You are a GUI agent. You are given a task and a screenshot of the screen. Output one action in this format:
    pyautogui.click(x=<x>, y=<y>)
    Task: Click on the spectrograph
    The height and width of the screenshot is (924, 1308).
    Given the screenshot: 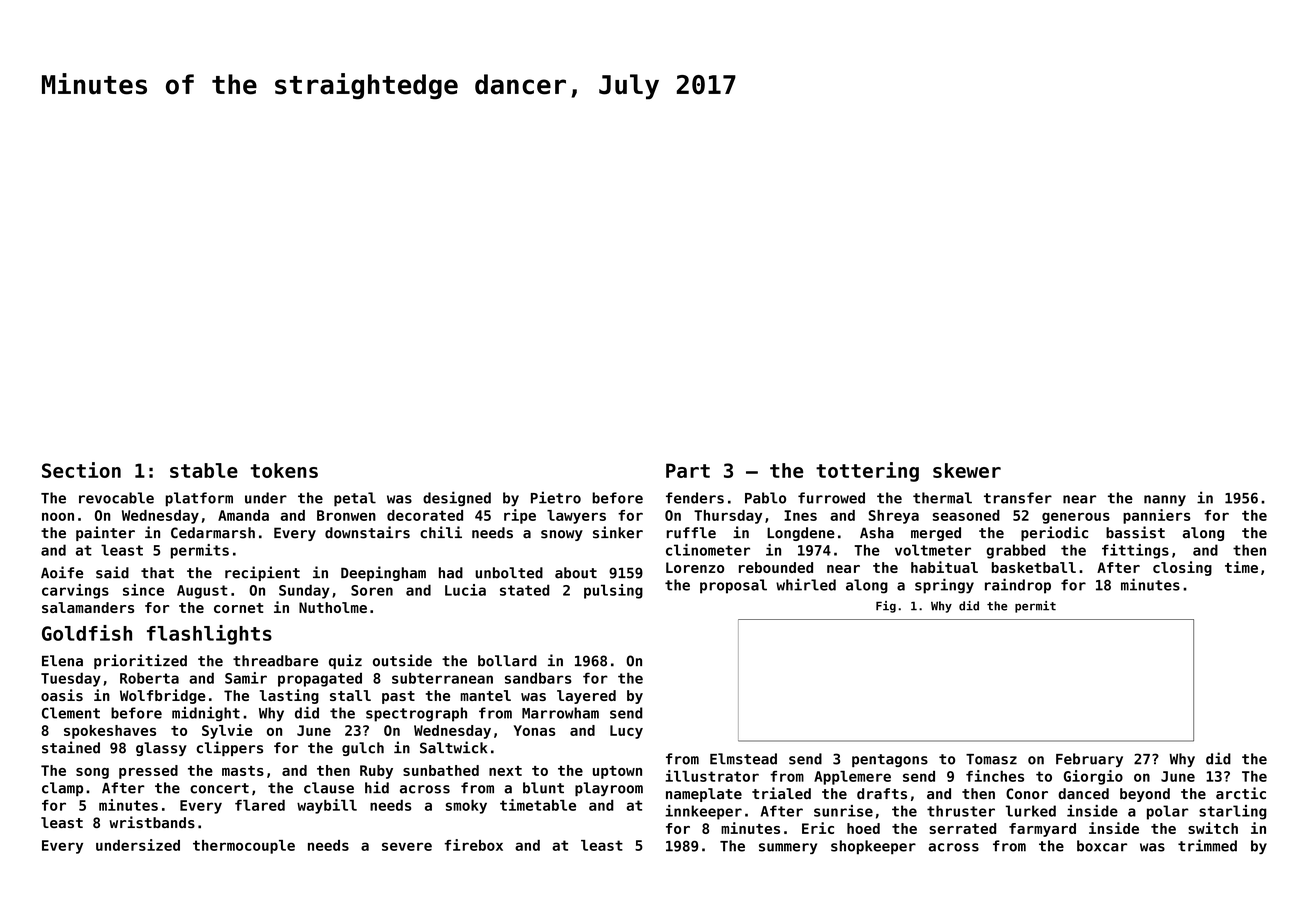 What is the action you would take?
    pyautogui.click(x=416, y=714)
